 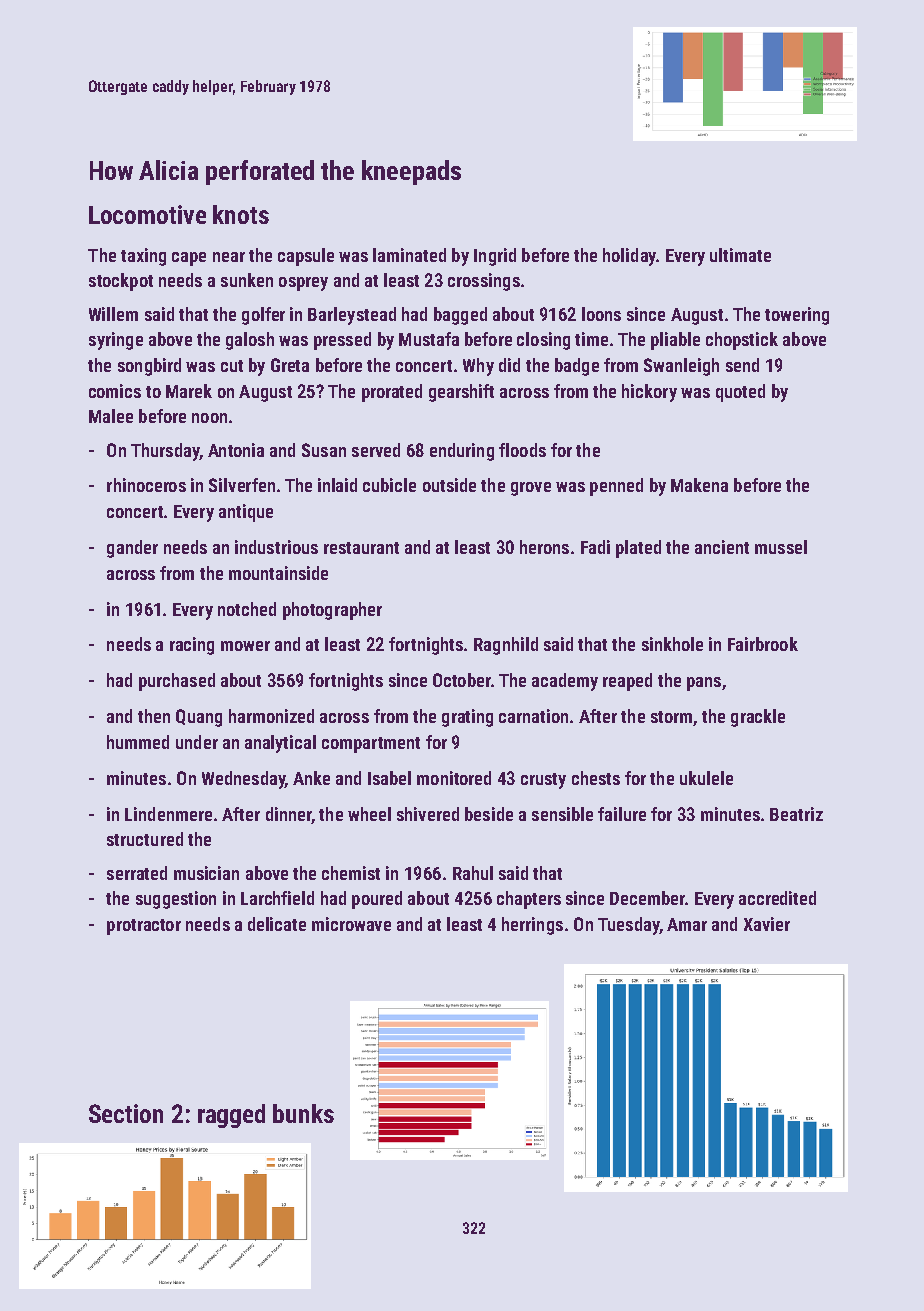 What do you see at coordinates (629, 257) in the screenshot?
I see `holiday` at bounding box center [629, 257].
